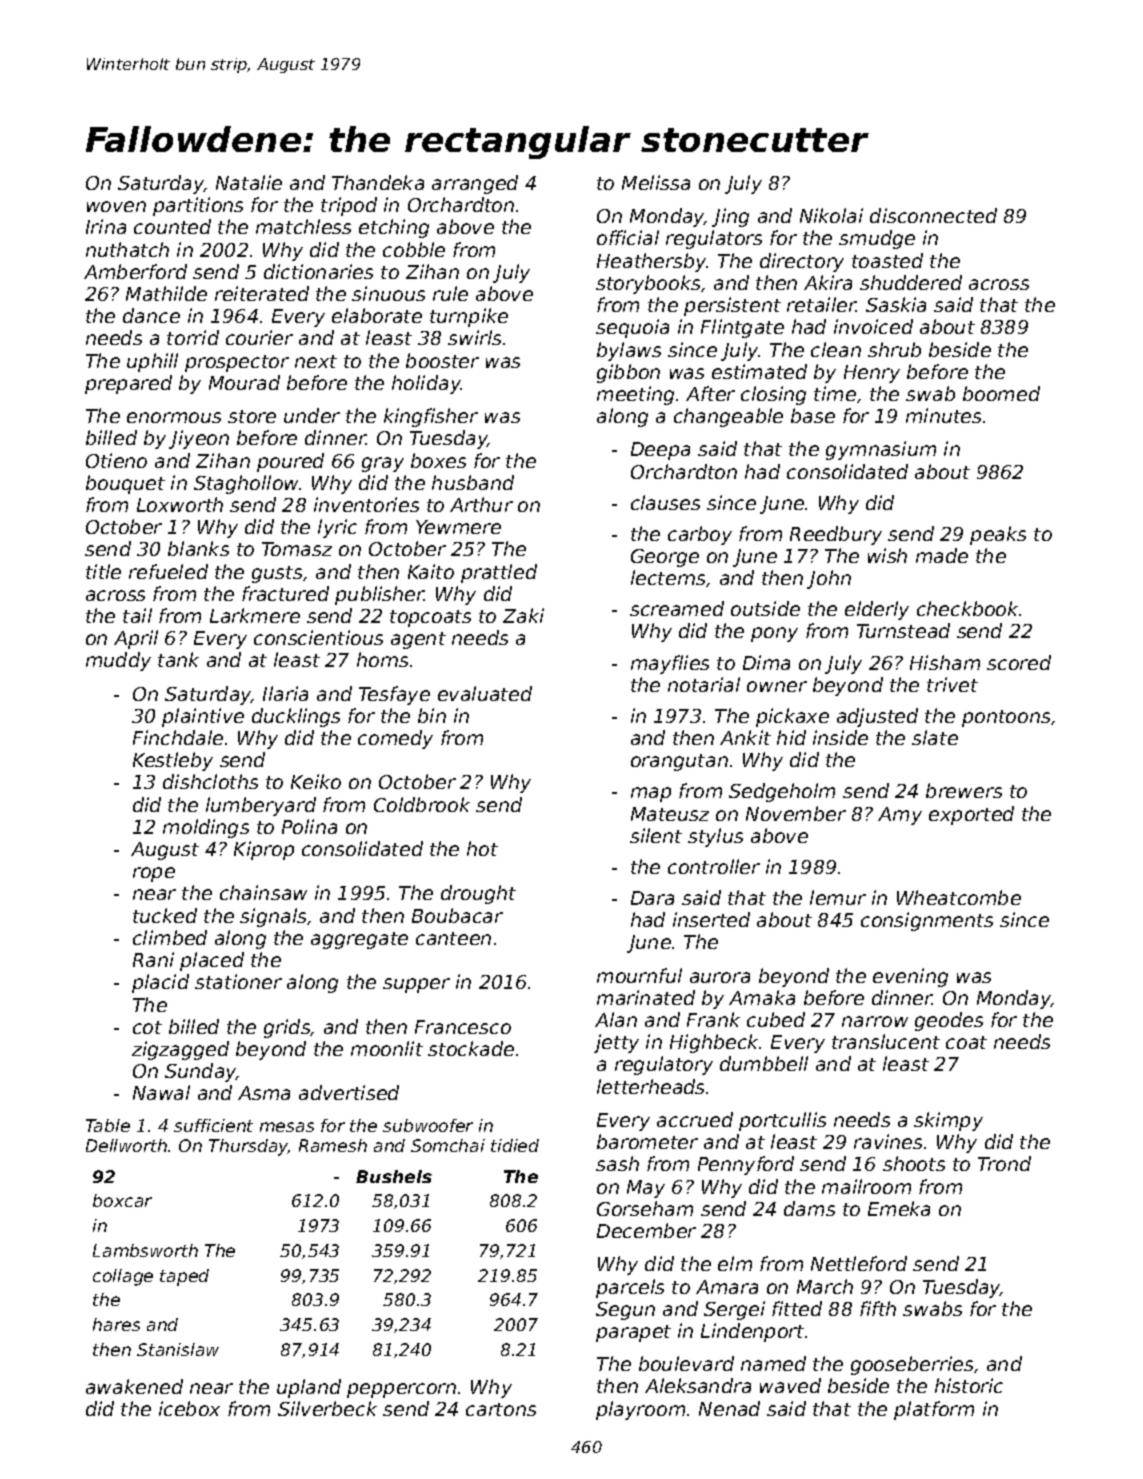  What do you see at coordinates (116, 206) in the screenshot?
I see `woven` at bounding box center [116, 206].
